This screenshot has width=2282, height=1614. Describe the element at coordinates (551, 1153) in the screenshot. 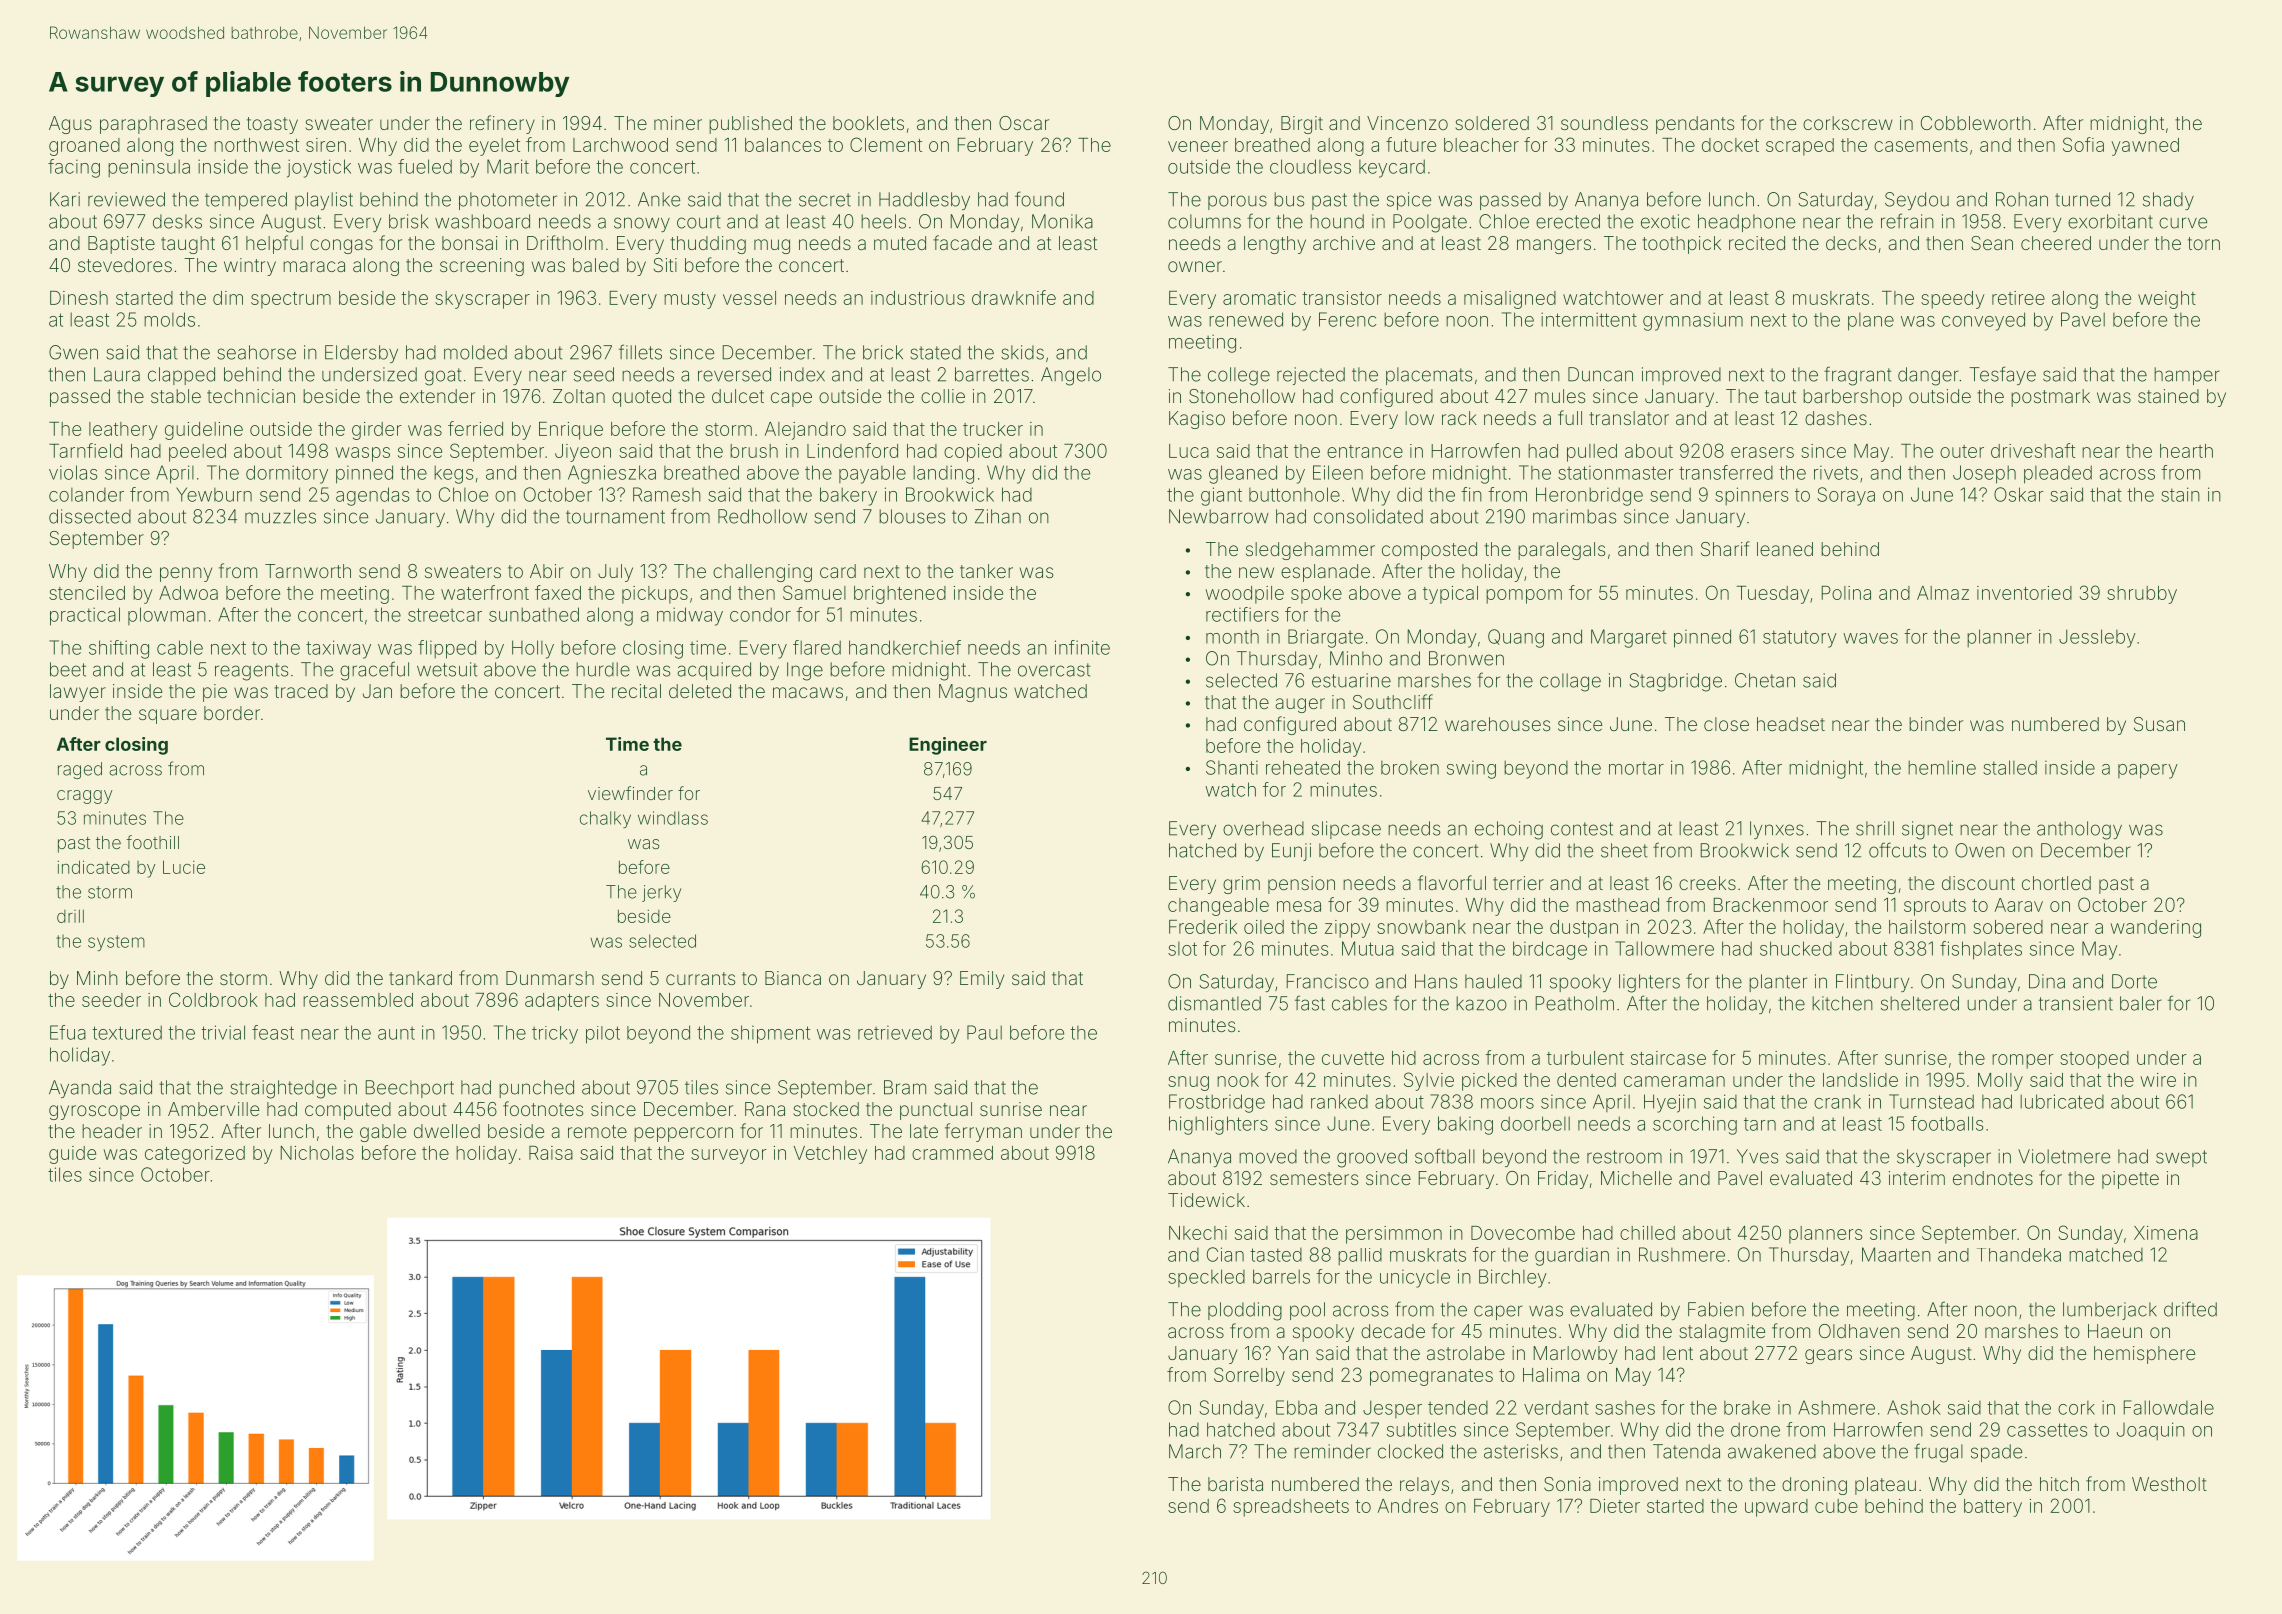

I see `Raisa` at that location.
